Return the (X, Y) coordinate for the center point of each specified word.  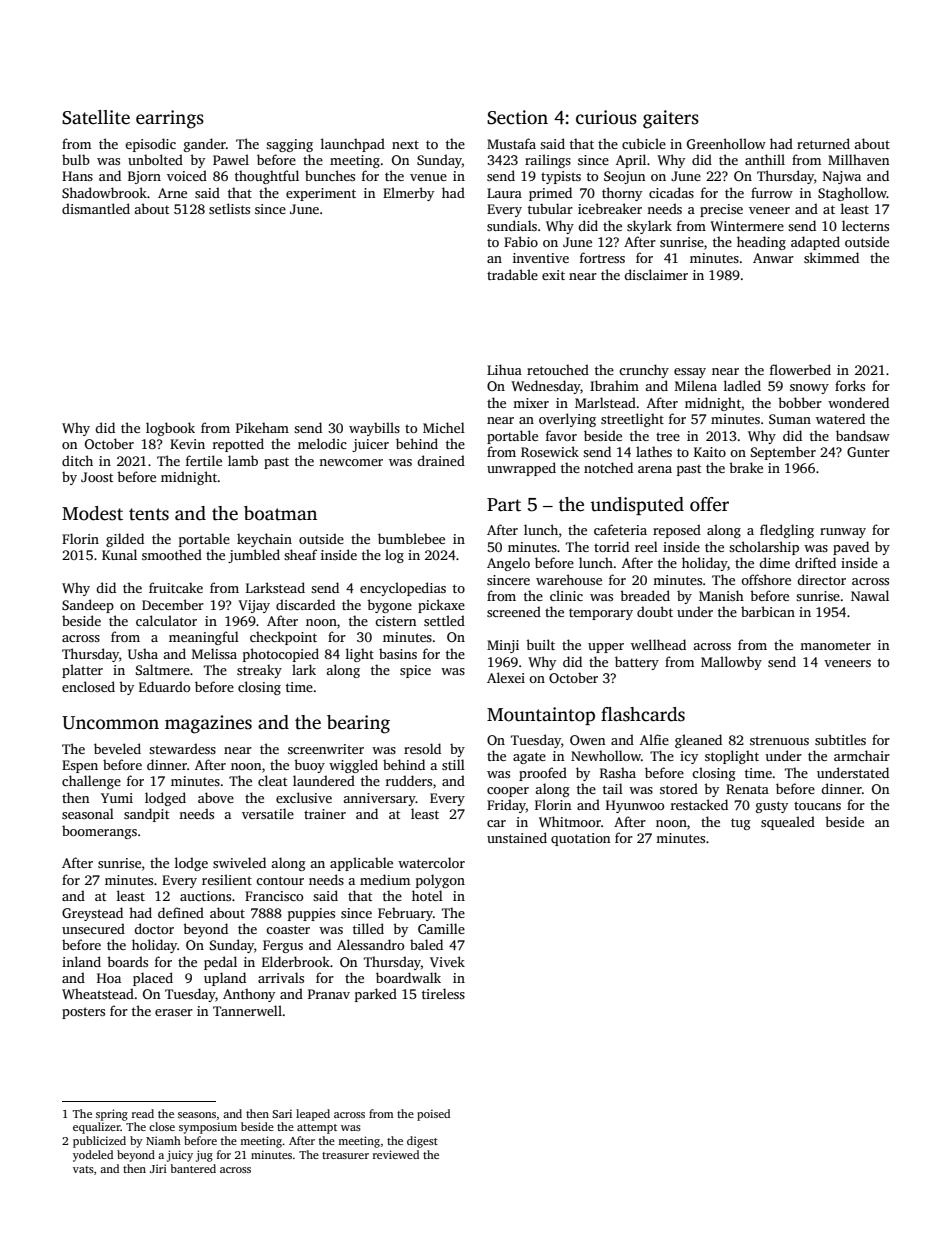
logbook (170, 429)
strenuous (779, 740)
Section (517, 117)
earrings (170, 119)
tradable (512, 274)
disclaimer (656, 274)
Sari (282, 1113)
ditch (77, 460)
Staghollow (852, 194)
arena (655, 469)
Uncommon (110, 723)
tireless (443, 993)
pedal (220, 963)
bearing (358, 724)
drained (441, 460)
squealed (788, 823)
